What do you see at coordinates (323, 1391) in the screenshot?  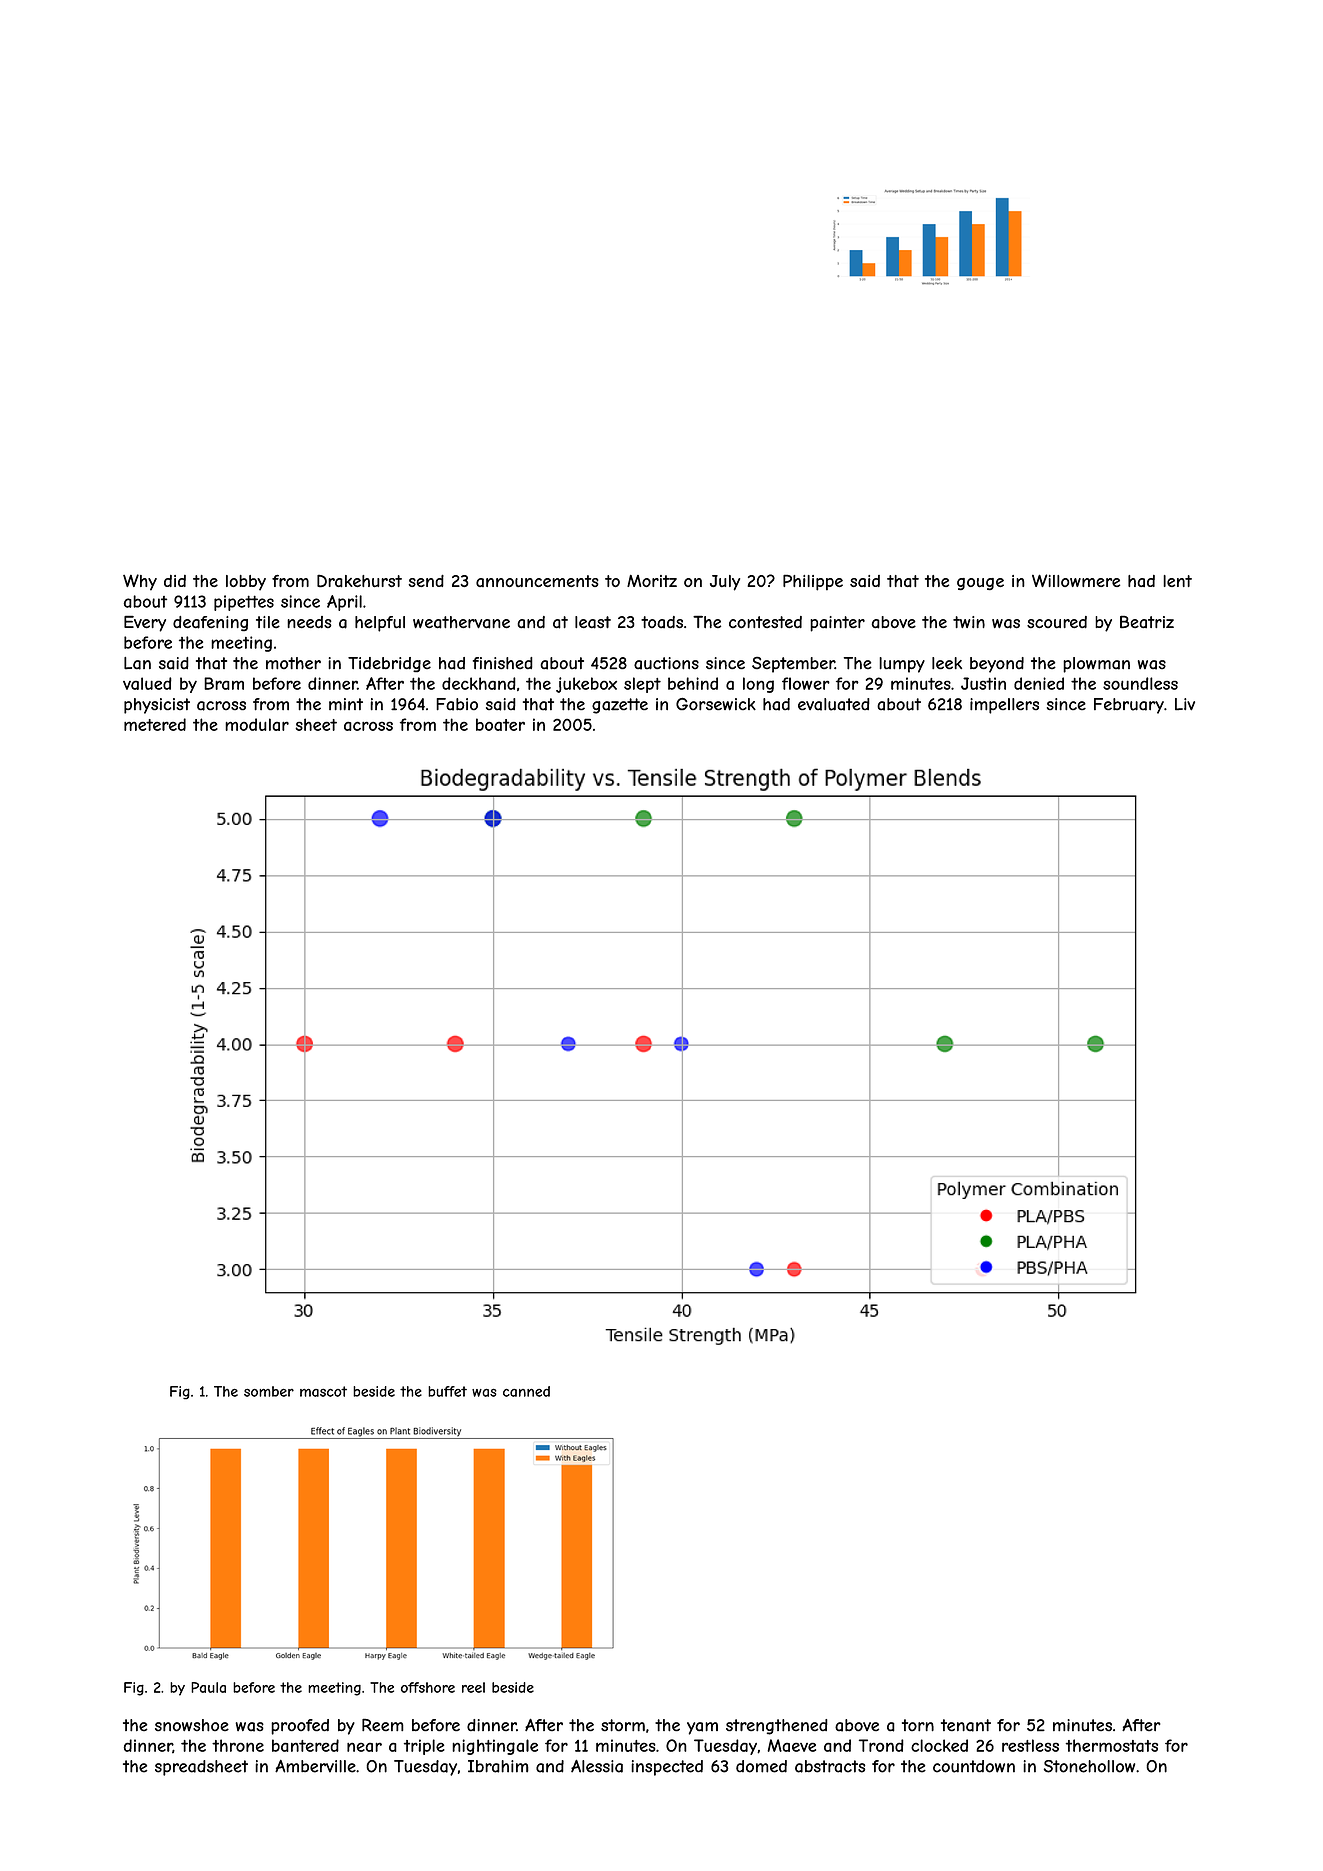 I see `mascot` at bounding box center [323, 1391].
